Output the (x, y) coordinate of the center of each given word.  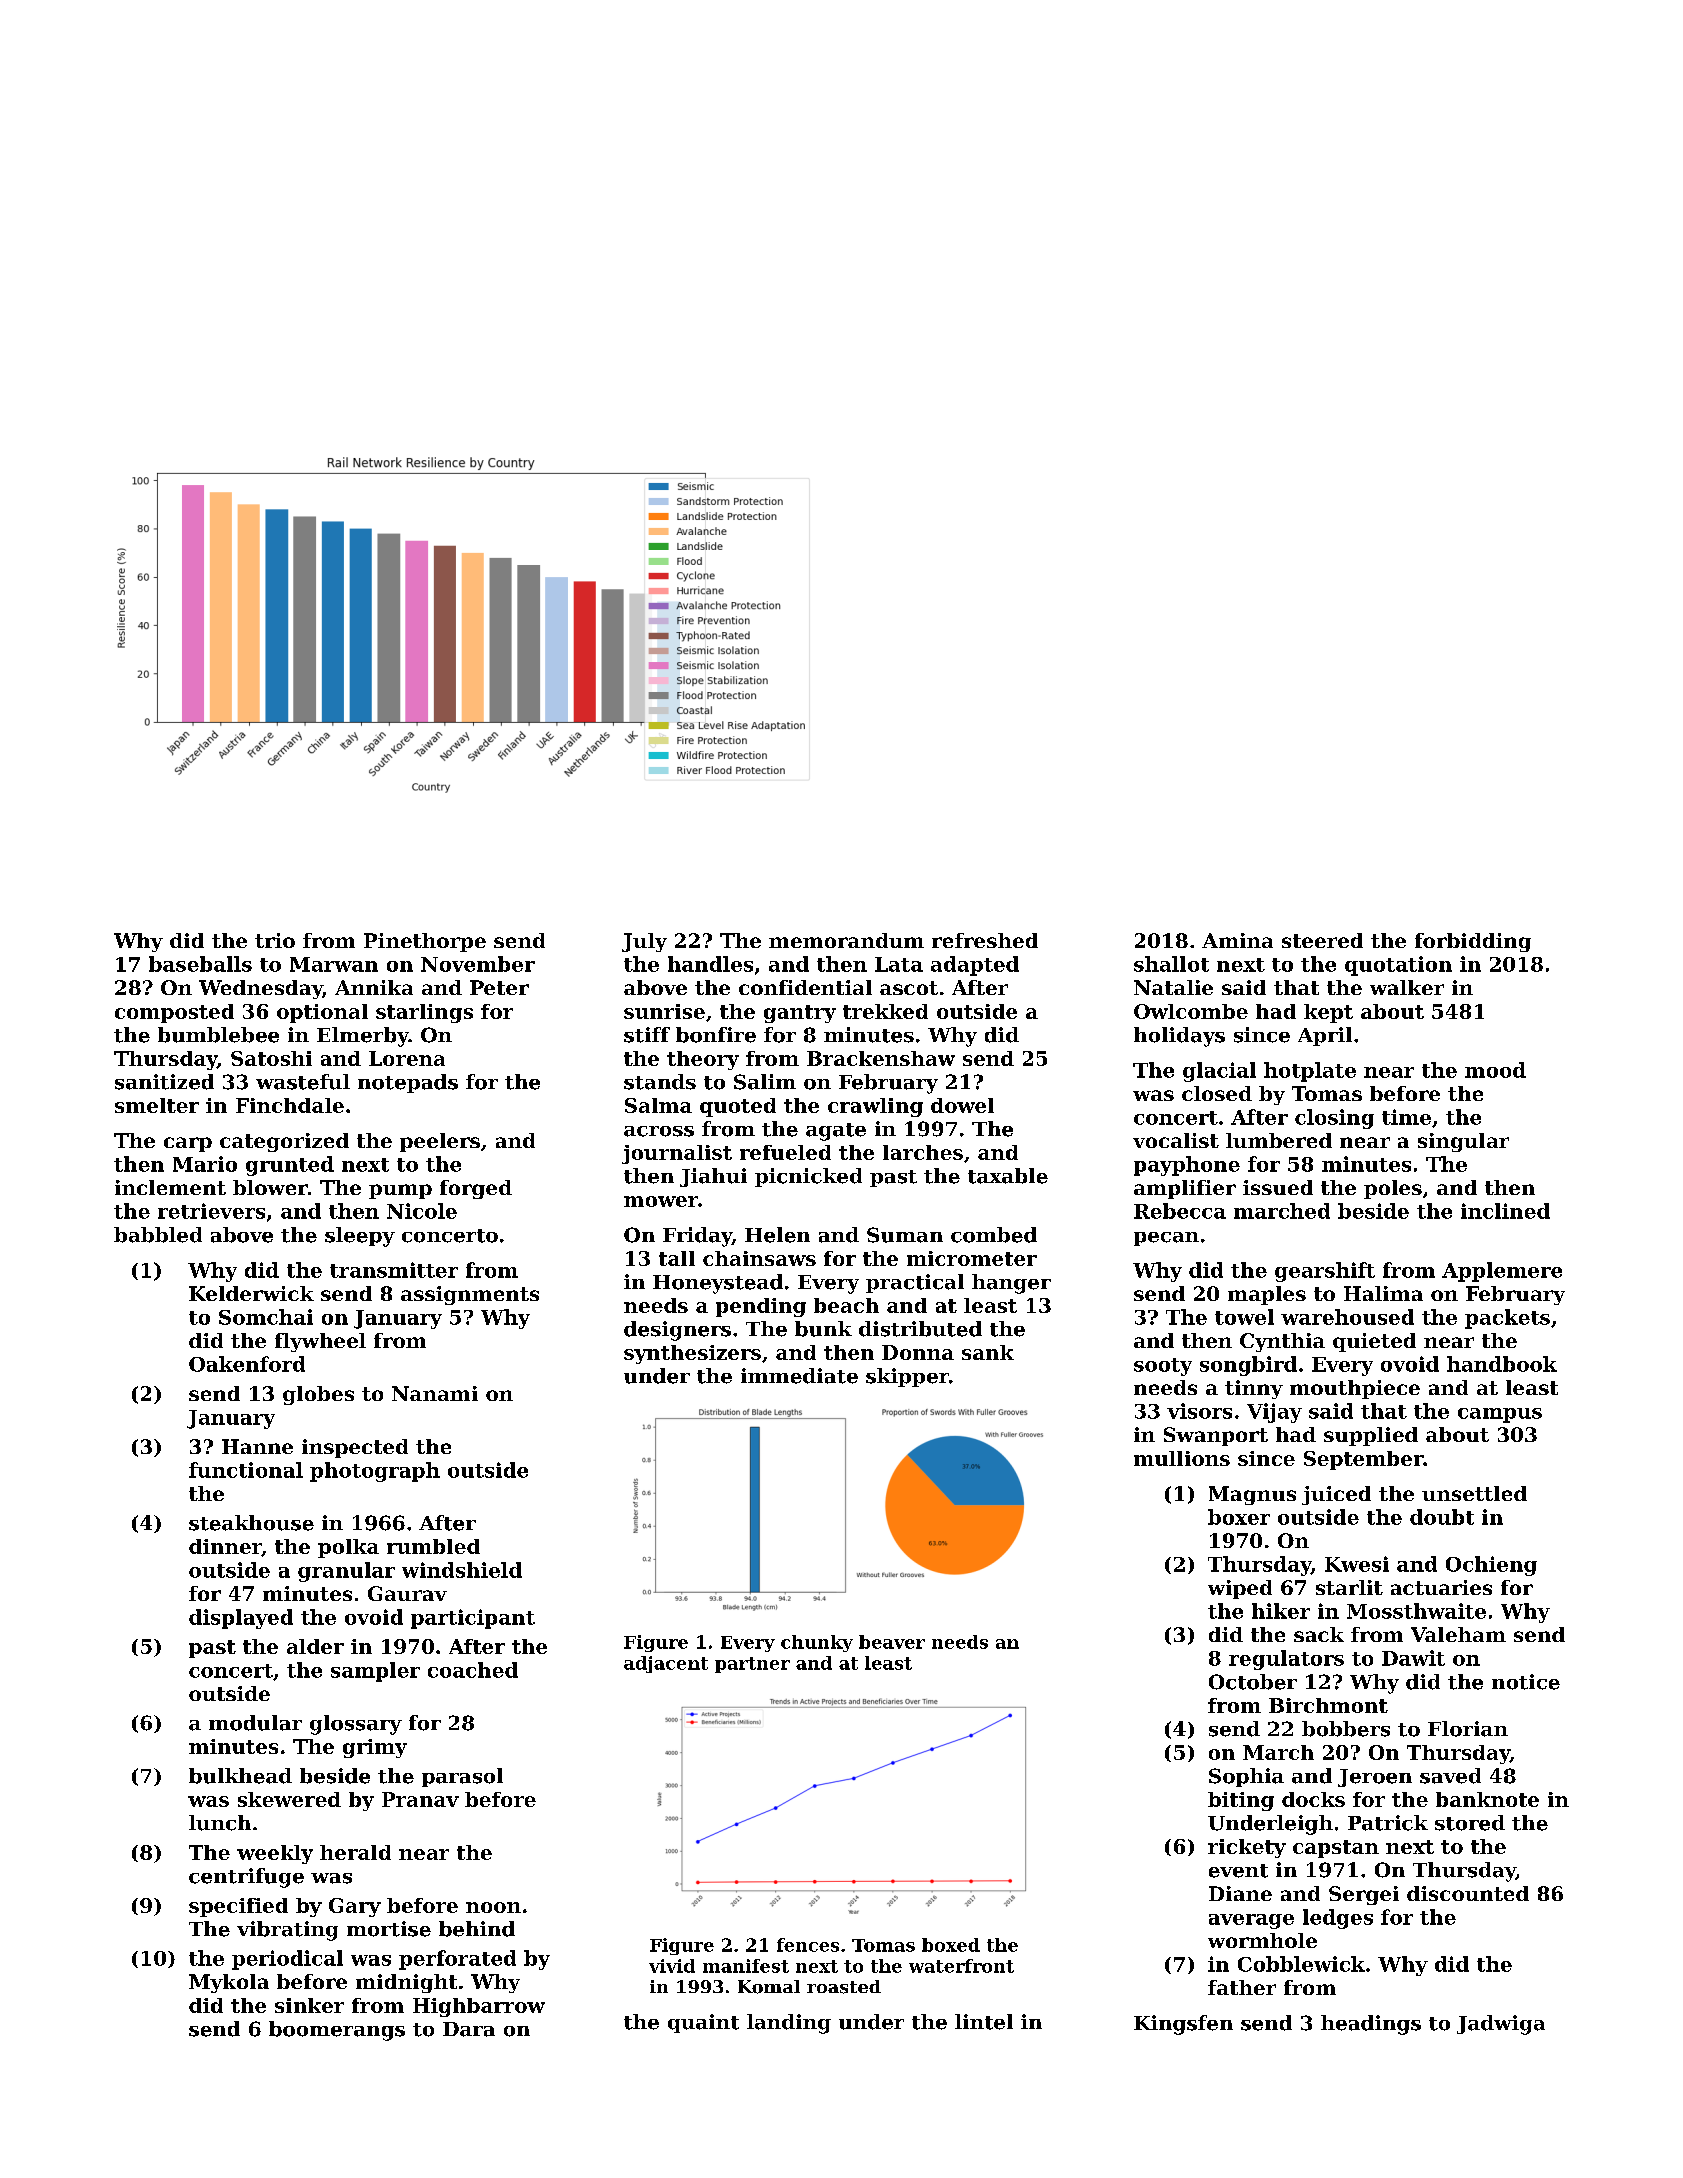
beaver (892, 1642)
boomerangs (337, 2031)
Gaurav (407, 1593)
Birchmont (1328, 1705)
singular (1463, 1142)
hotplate (1310, 1072)
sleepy (360, 1237)
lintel (984, 2022)
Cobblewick (1301, 1964)
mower (661, 1201)
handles (710, 964)
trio (275, 940)
